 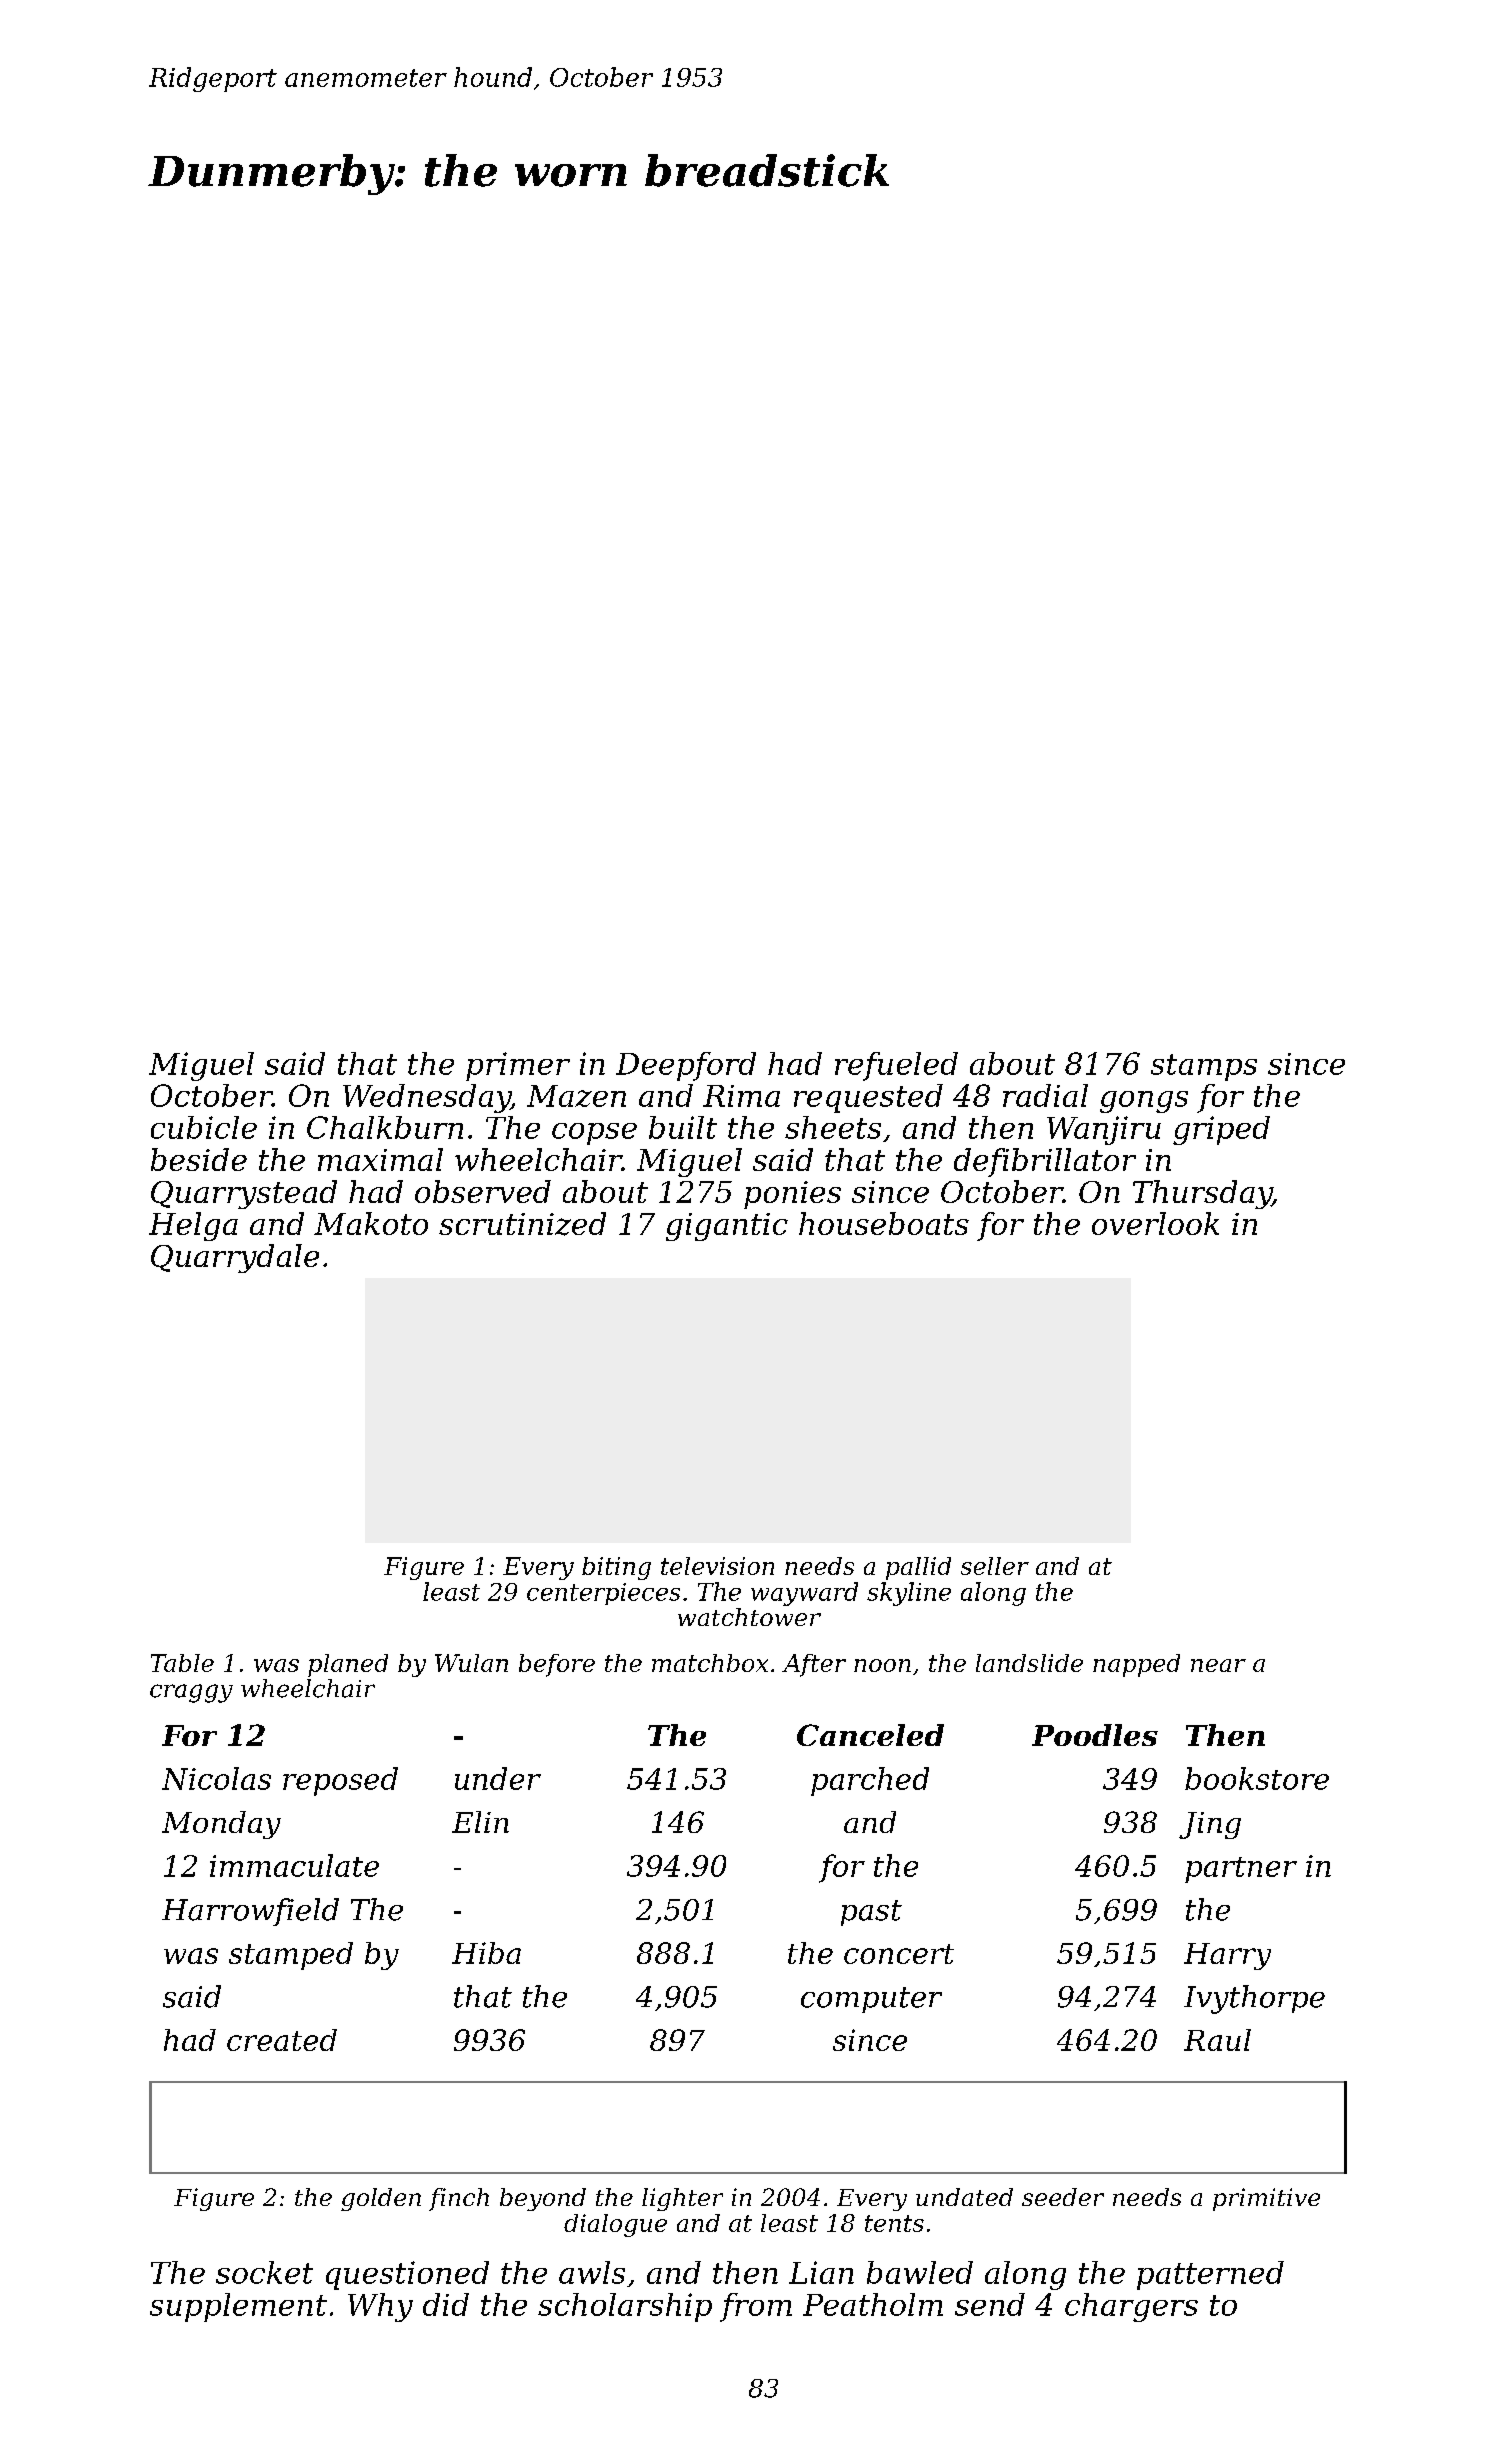 What do you see at coordinates (727, 1227) in the image?
I see `gigantic` at bounding box center [727, 1227].
